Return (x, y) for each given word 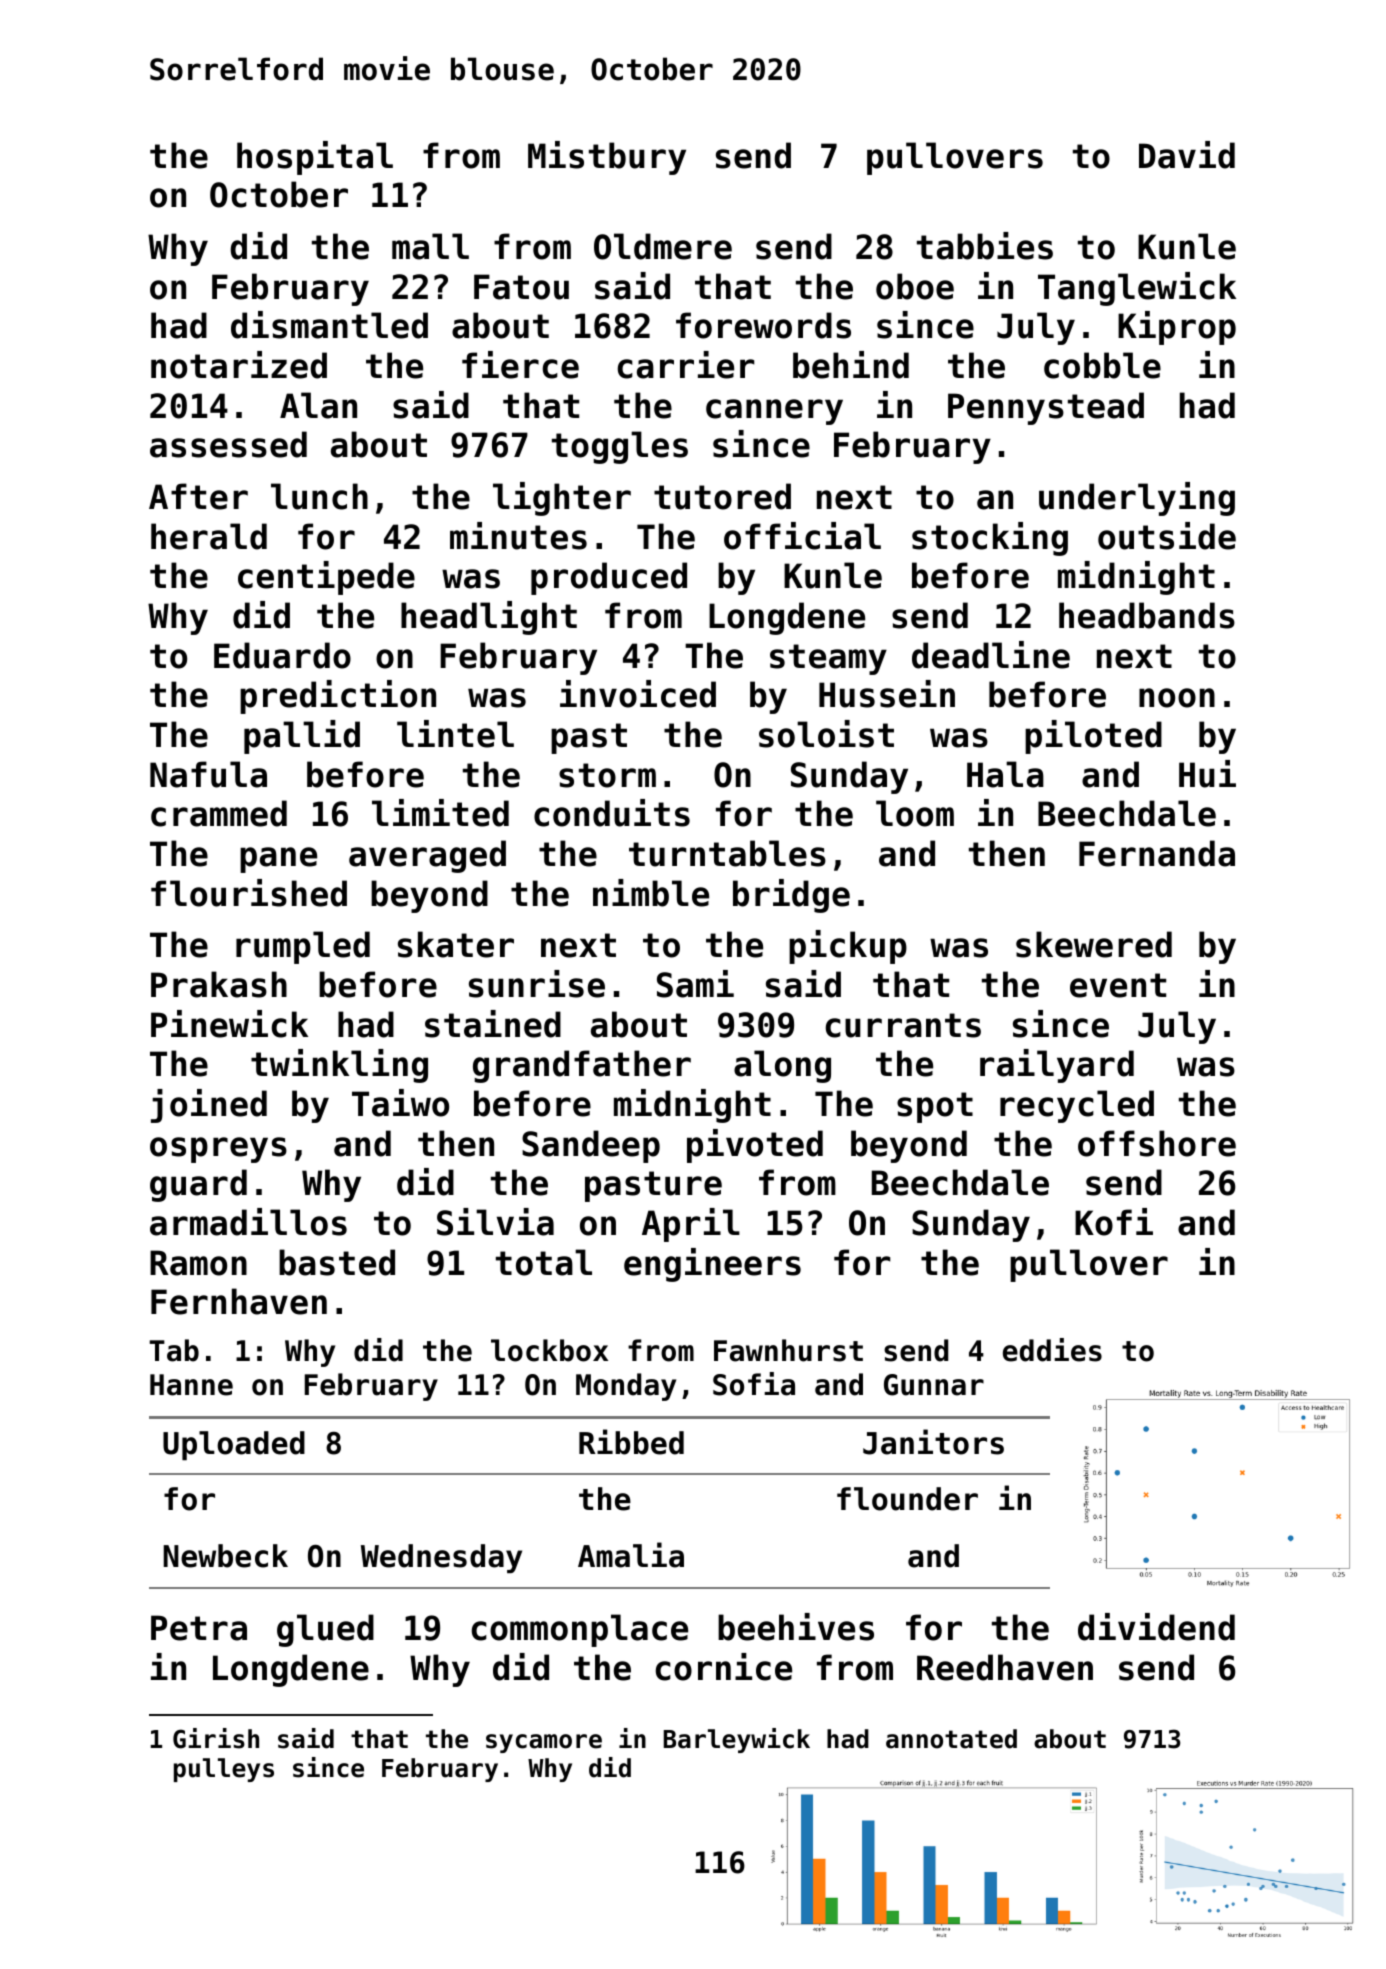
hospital (315, 158)
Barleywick (737, 1740)
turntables (727, 853)
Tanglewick (1137, 289)
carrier (686, 365)
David (1187, 155)
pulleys (224, 1770)
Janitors (933, 1442)
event (1118, 985)
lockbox (549, 1350)
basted (337, 1262)
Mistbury (607, 158)
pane (278, 860)
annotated (951, 1739)
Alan (318, 405)
